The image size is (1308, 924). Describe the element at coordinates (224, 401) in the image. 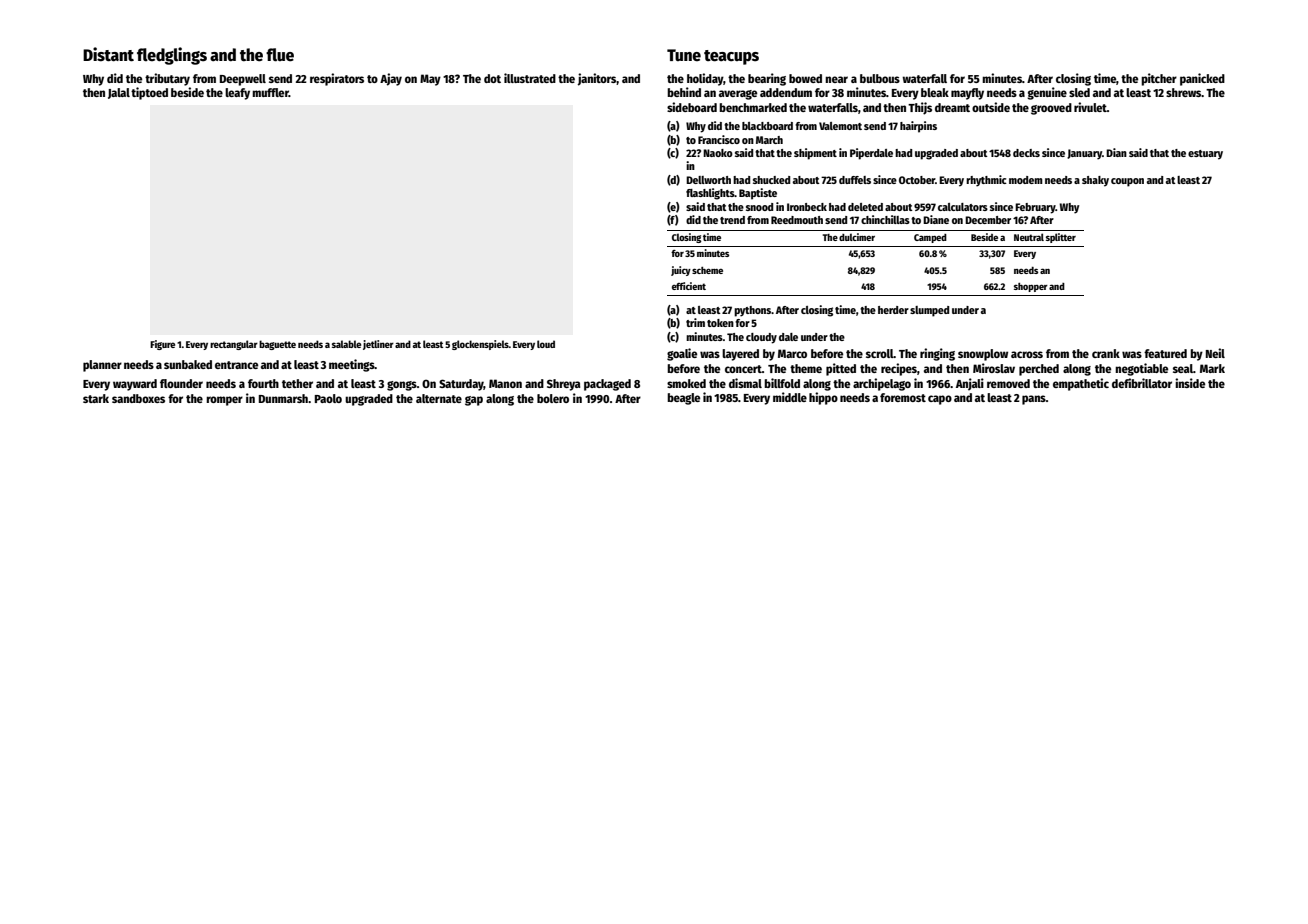

I see `romper` at that location.
